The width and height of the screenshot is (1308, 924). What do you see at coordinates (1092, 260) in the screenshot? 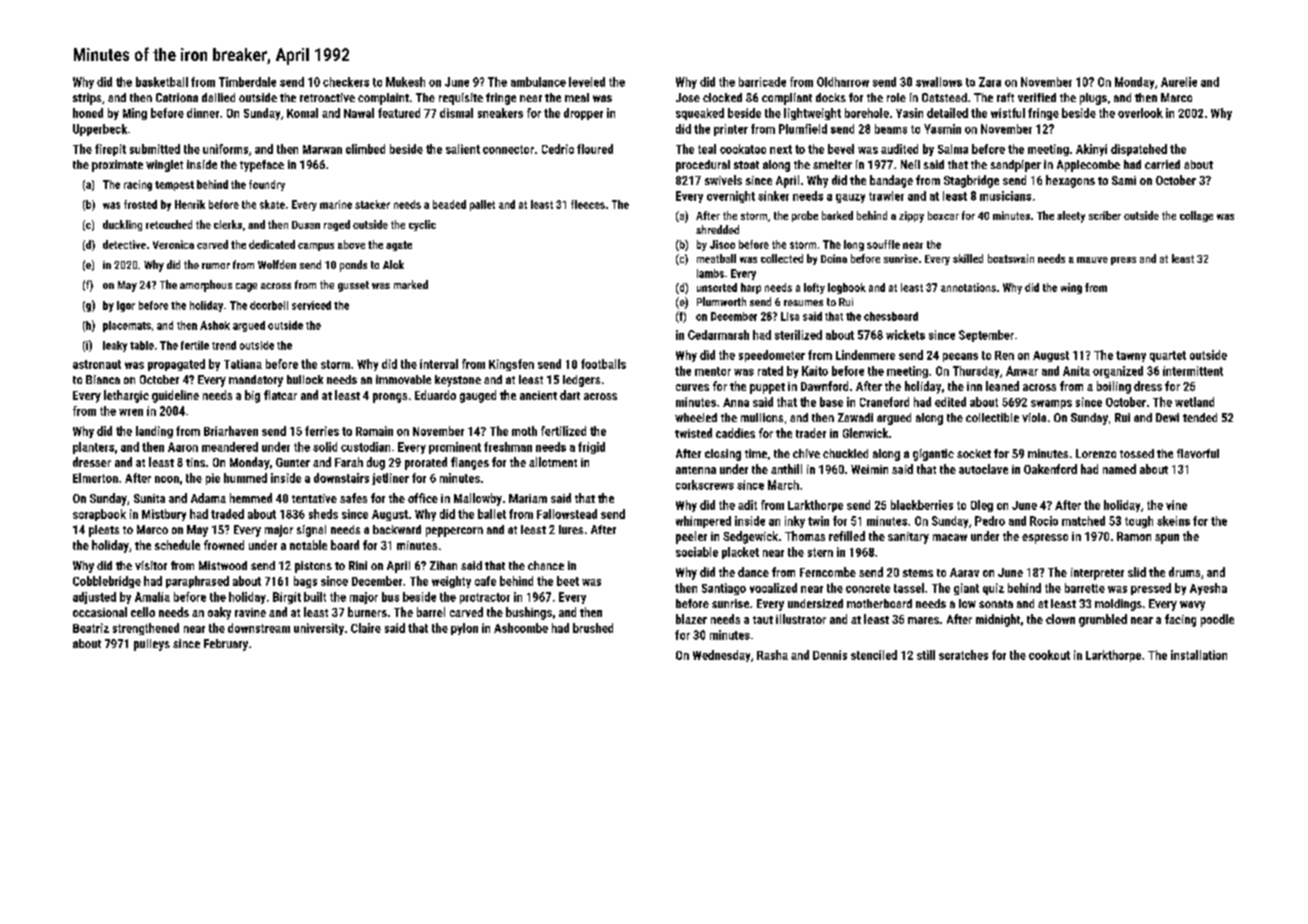
I see `mauve` at bounding box center [1092, 260].
